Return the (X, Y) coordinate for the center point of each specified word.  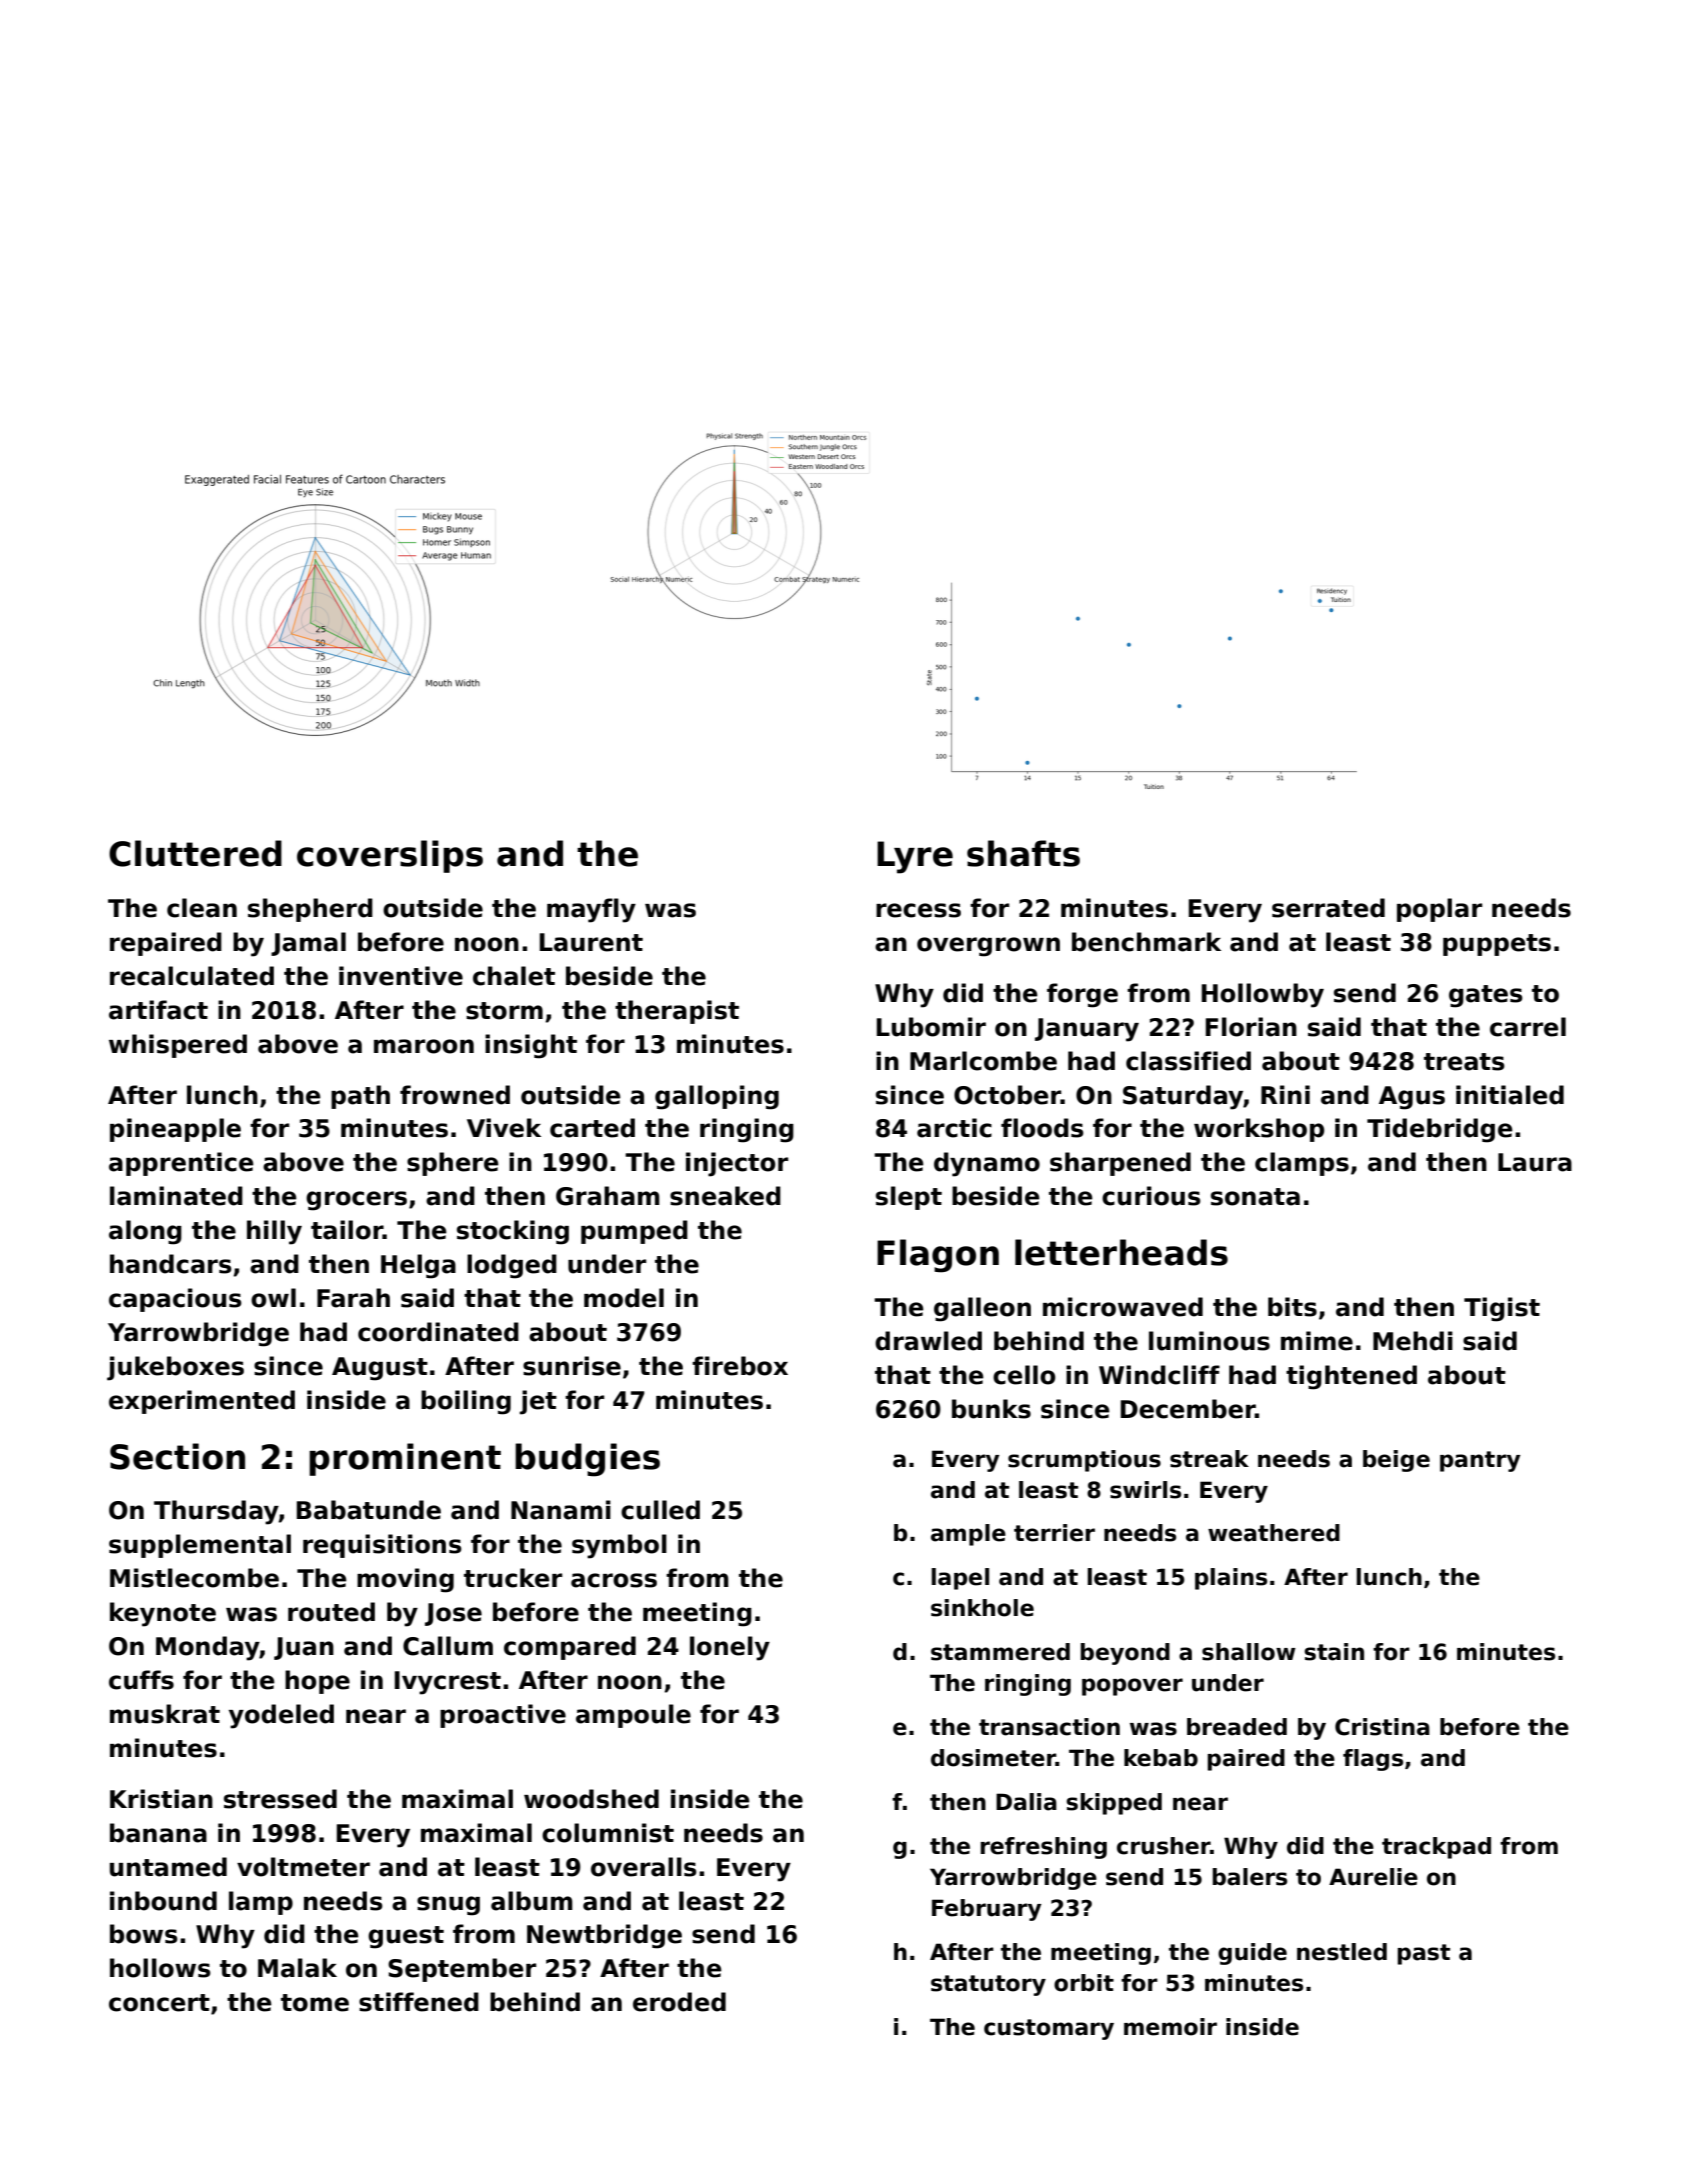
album (532, 1901)
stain (1334, 1652)
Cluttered (195, 853)
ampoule (633, 1716)
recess (918, 910)
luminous (1209, 1341)
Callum (448, 1646)
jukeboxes (175, 1368)
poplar (1439, 910)
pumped (634, 1232)
